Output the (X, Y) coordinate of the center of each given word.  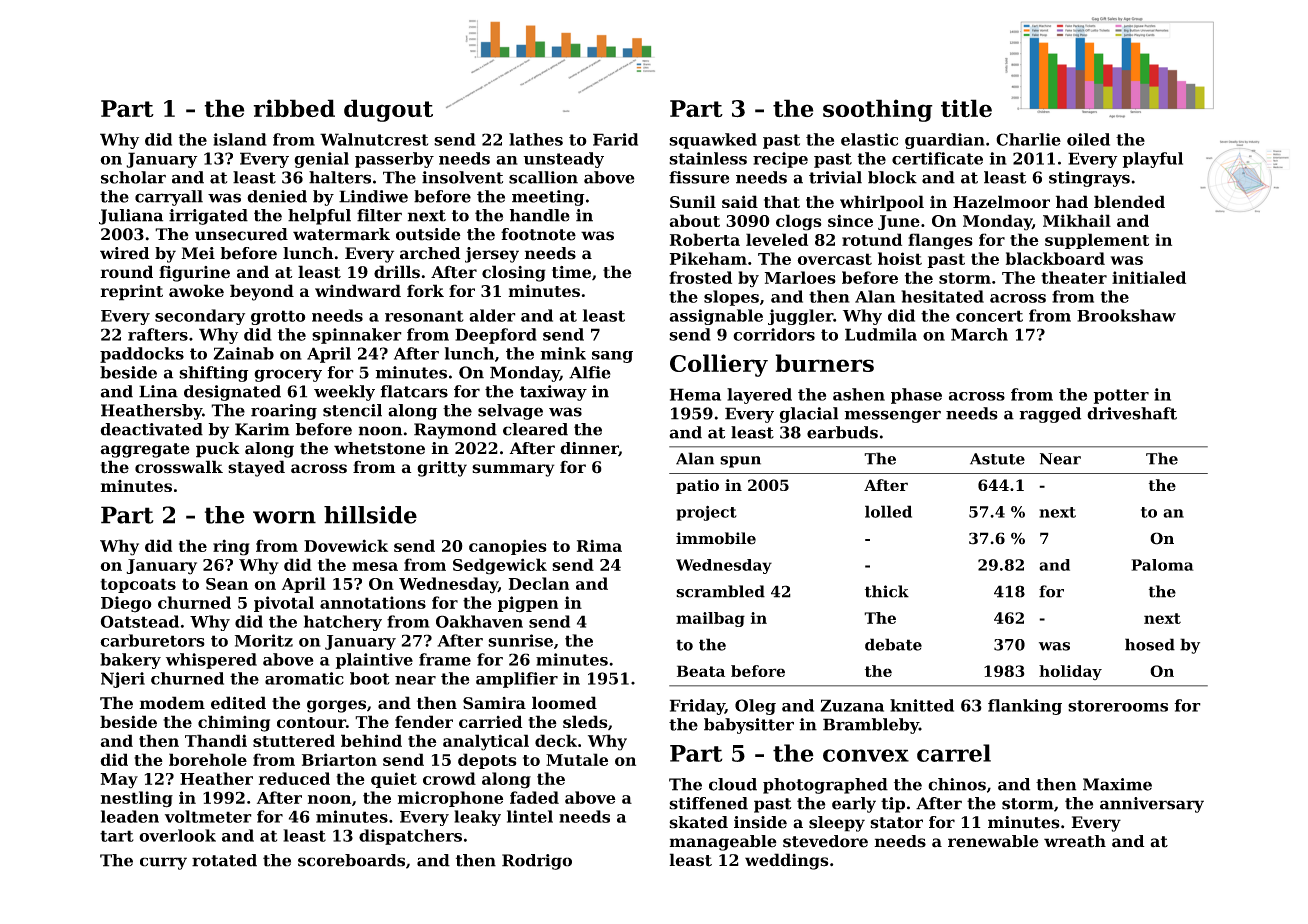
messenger (892, 416)
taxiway (553, 393)
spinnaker (357, 336)
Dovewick (346, 545)
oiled (1088, 139)
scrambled (720, 591)
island (240, 139)
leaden (130, 816)
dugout (388, 110)
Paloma (1162, 565)
